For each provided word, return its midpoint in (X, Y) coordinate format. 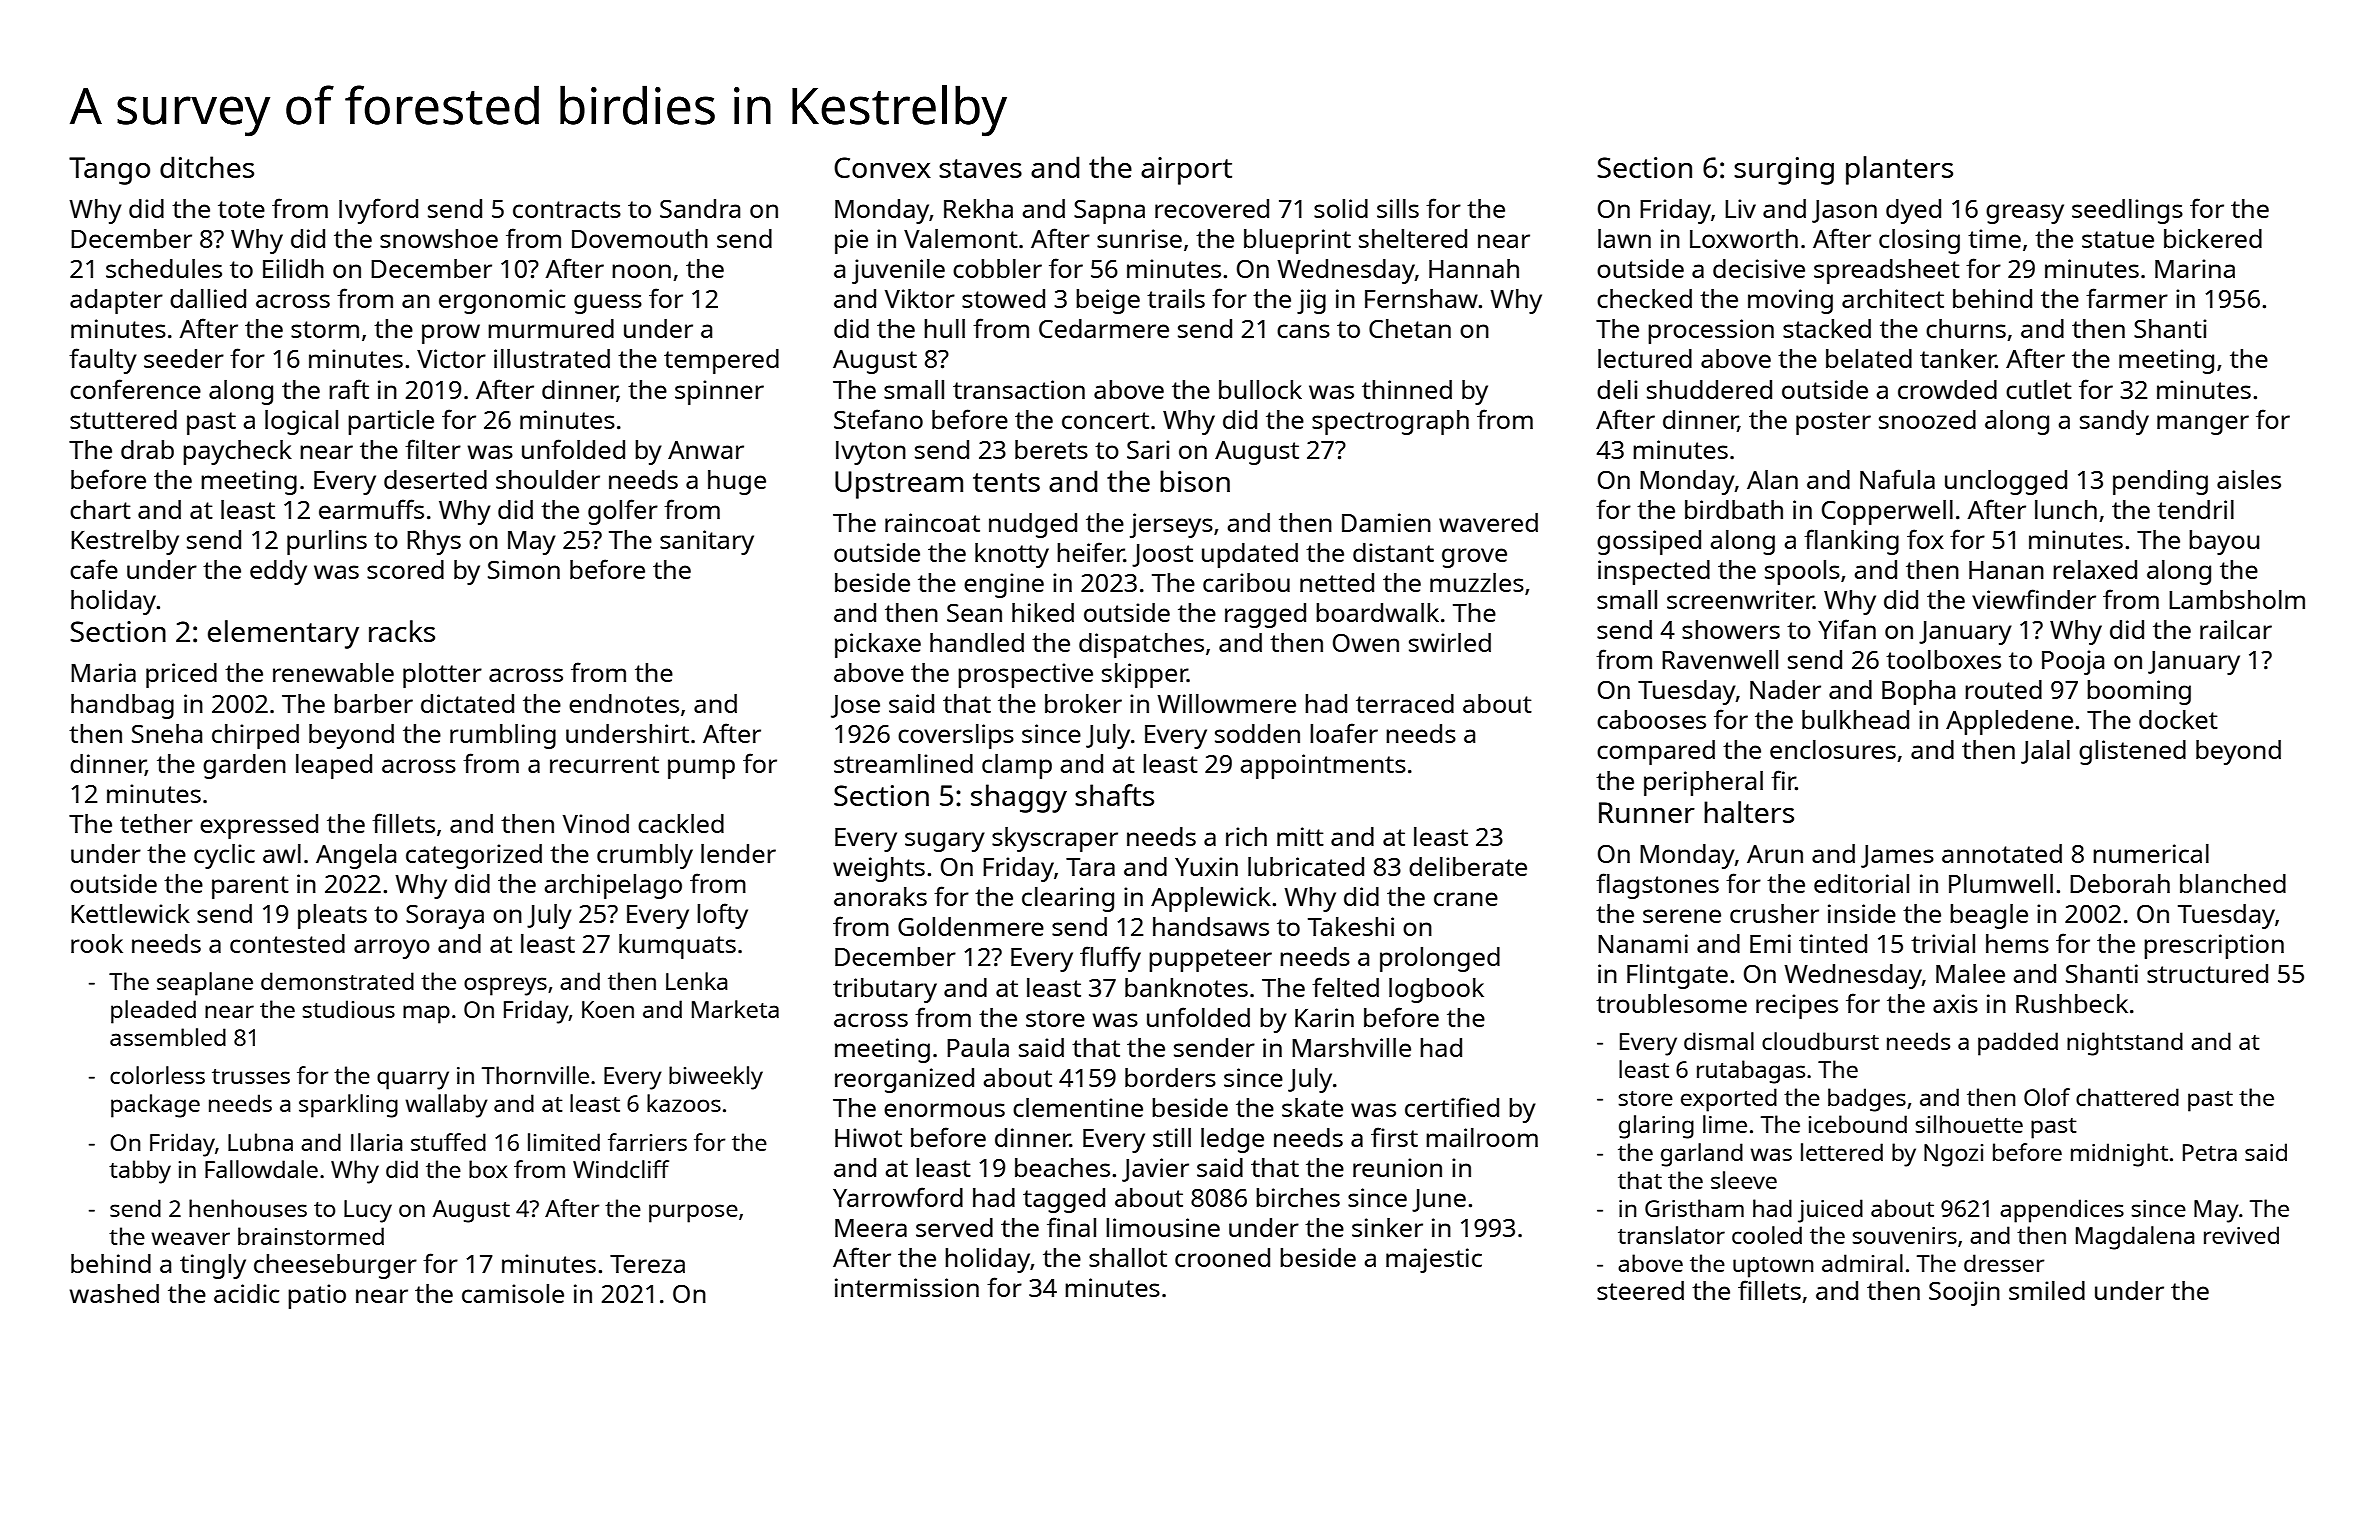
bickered (2213, 238)
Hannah (1474, 268)
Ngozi (1953, 1155)
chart (100, 509)
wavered (1488, 522)
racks (402, 631)
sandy (2114, 422)
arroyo (392, 949)
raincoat (932, 522)
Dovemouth (640, 238)
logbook (1436, 990)
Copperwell (1887, 512)
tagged (1064, 1200)
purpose (693, 1213)
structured (2207, 973)
